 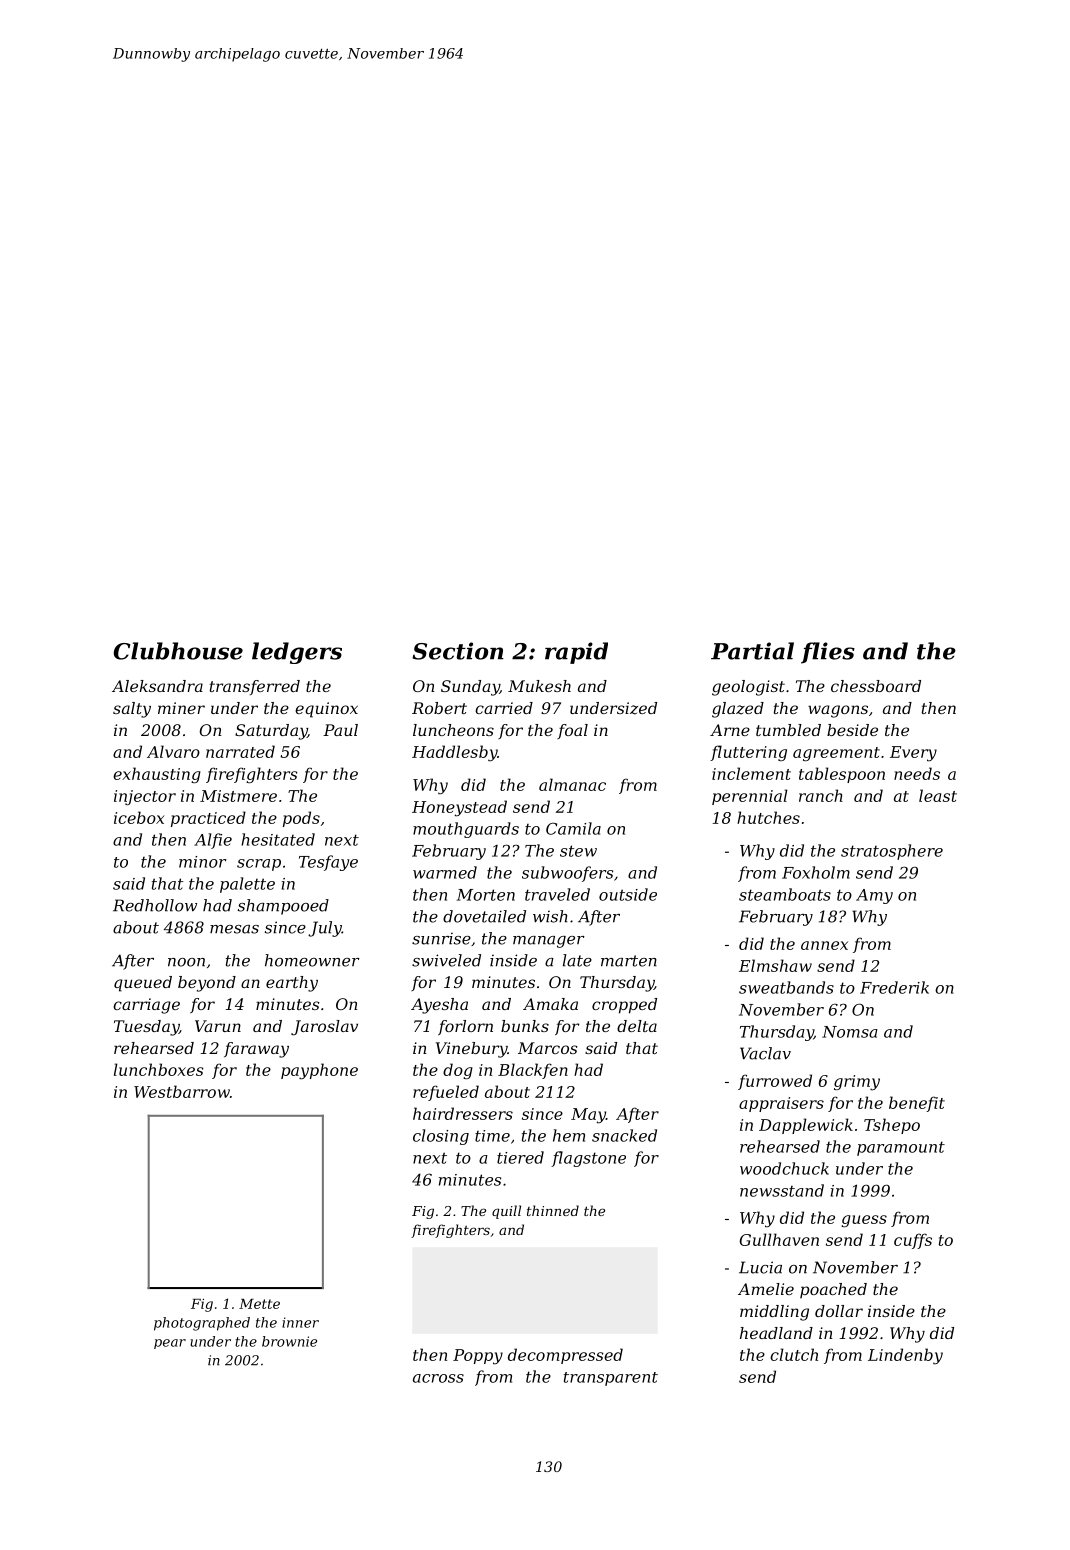 What do you see at coordinates (155, 905) in the screenshot?
I see `Redhollow` at bounding box center [155, 905].
